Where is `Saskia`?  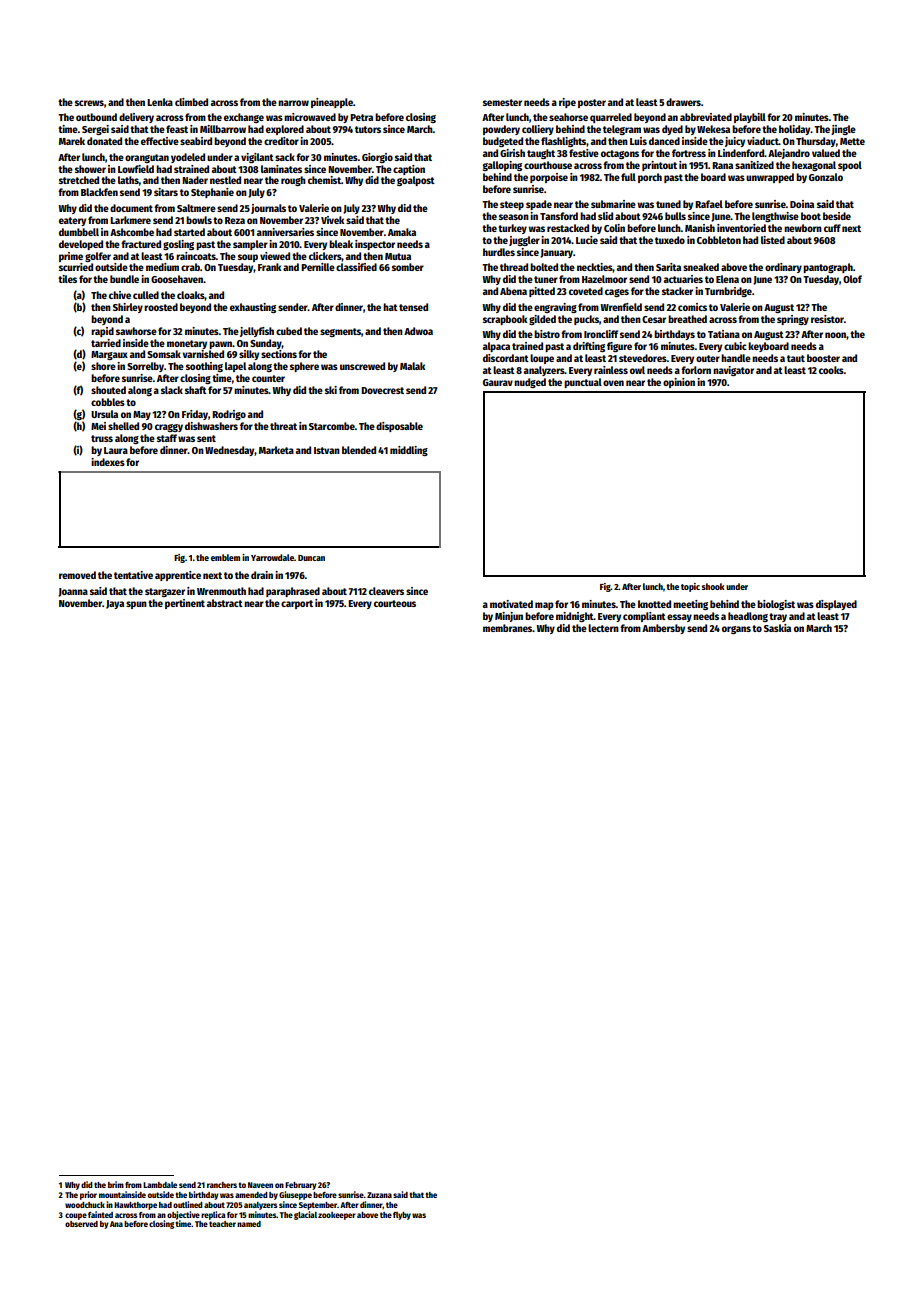 Saskia is located at coordinates (777, 628).
